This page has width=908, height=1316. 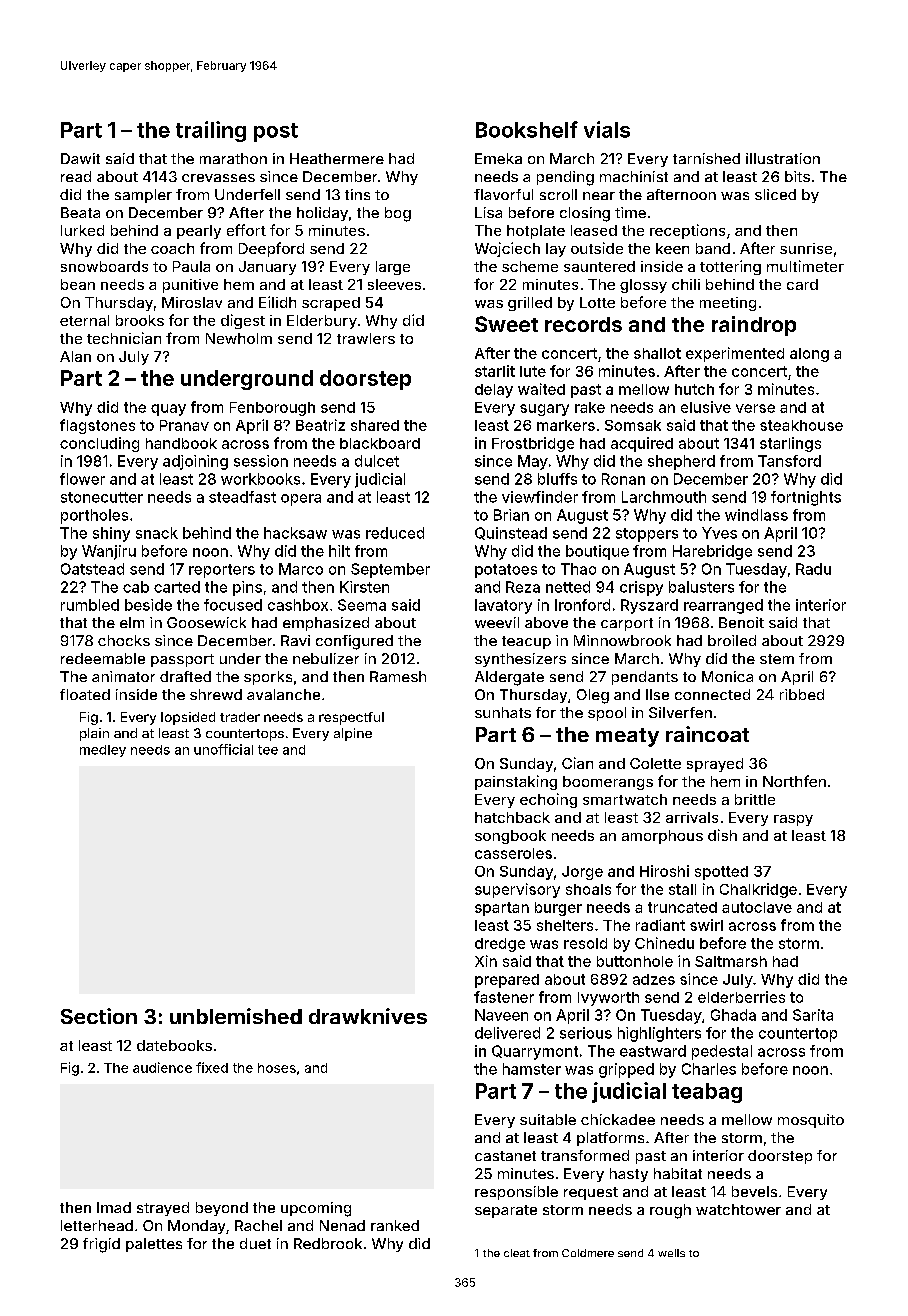 What do you see at coordinates (239, 338) in the page?
I see `Newholm` at bounding box center [239, 338].
